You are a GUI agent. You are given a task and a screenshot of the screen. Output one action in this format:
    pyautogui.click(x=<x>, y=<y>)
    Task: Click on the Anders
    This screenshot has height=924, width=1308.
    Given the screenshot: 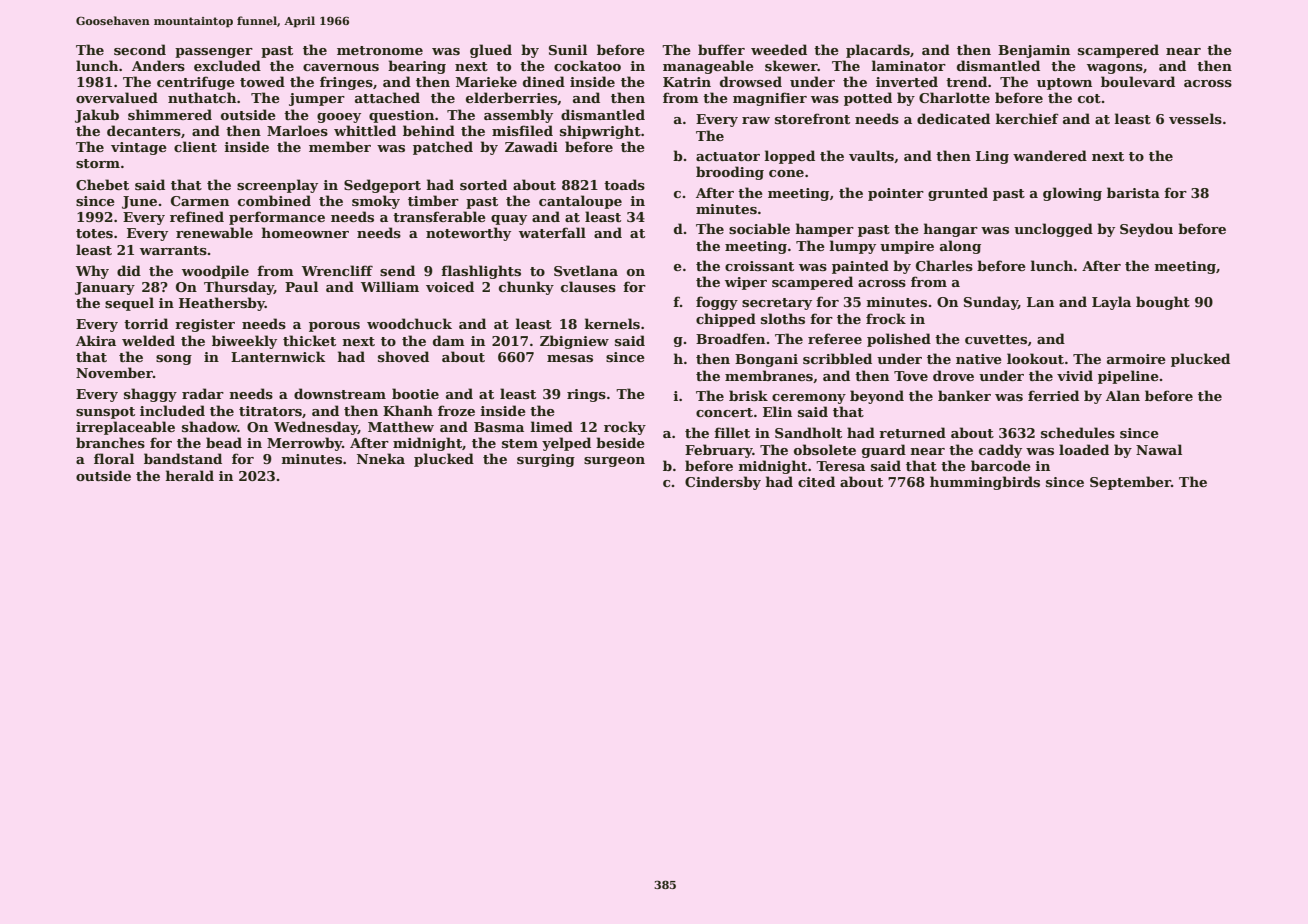 What is the action you would take?
    pyautogui.click(x=158, y=65)
